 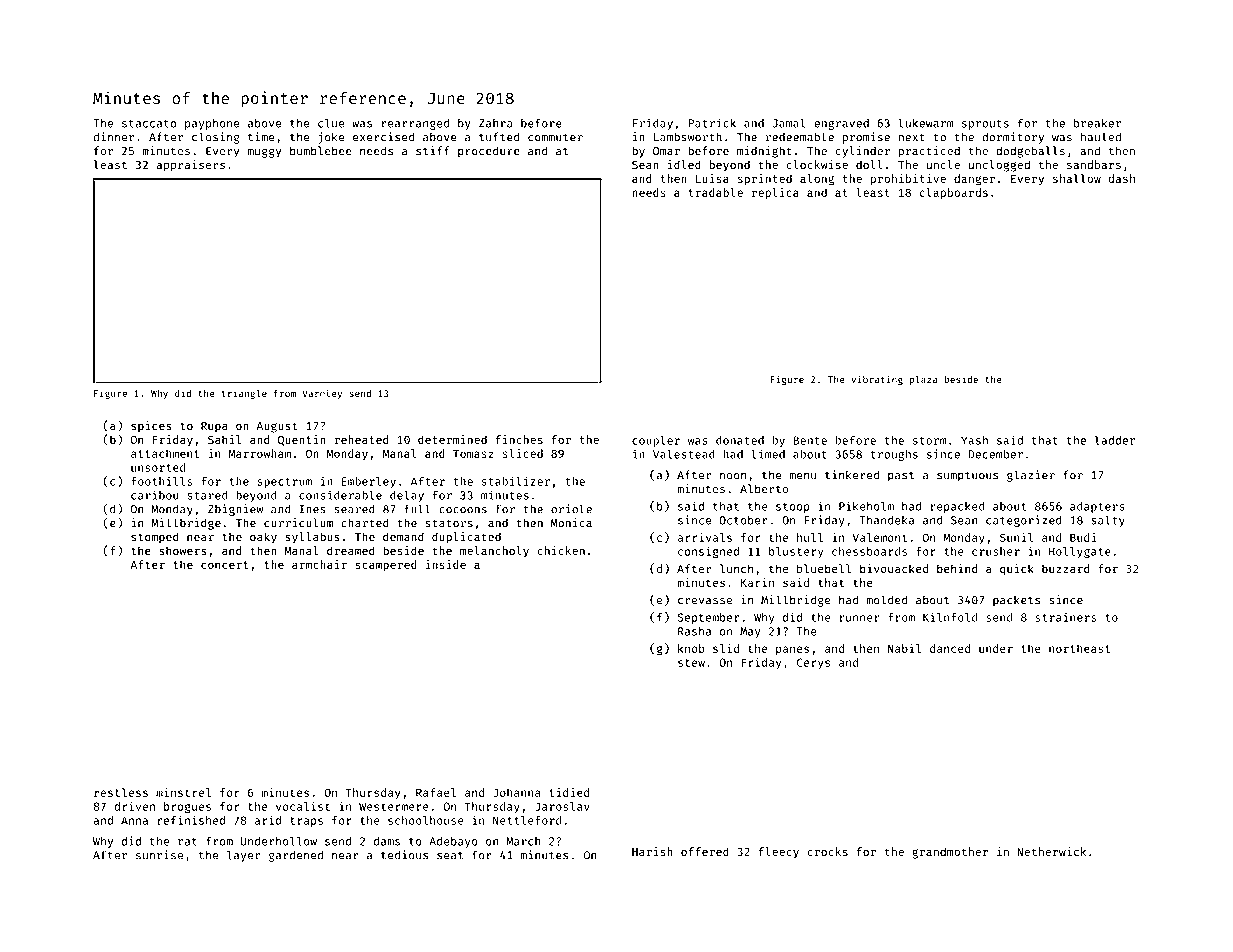 I want to click on Netherwick, so click(x=1051, y=851).
